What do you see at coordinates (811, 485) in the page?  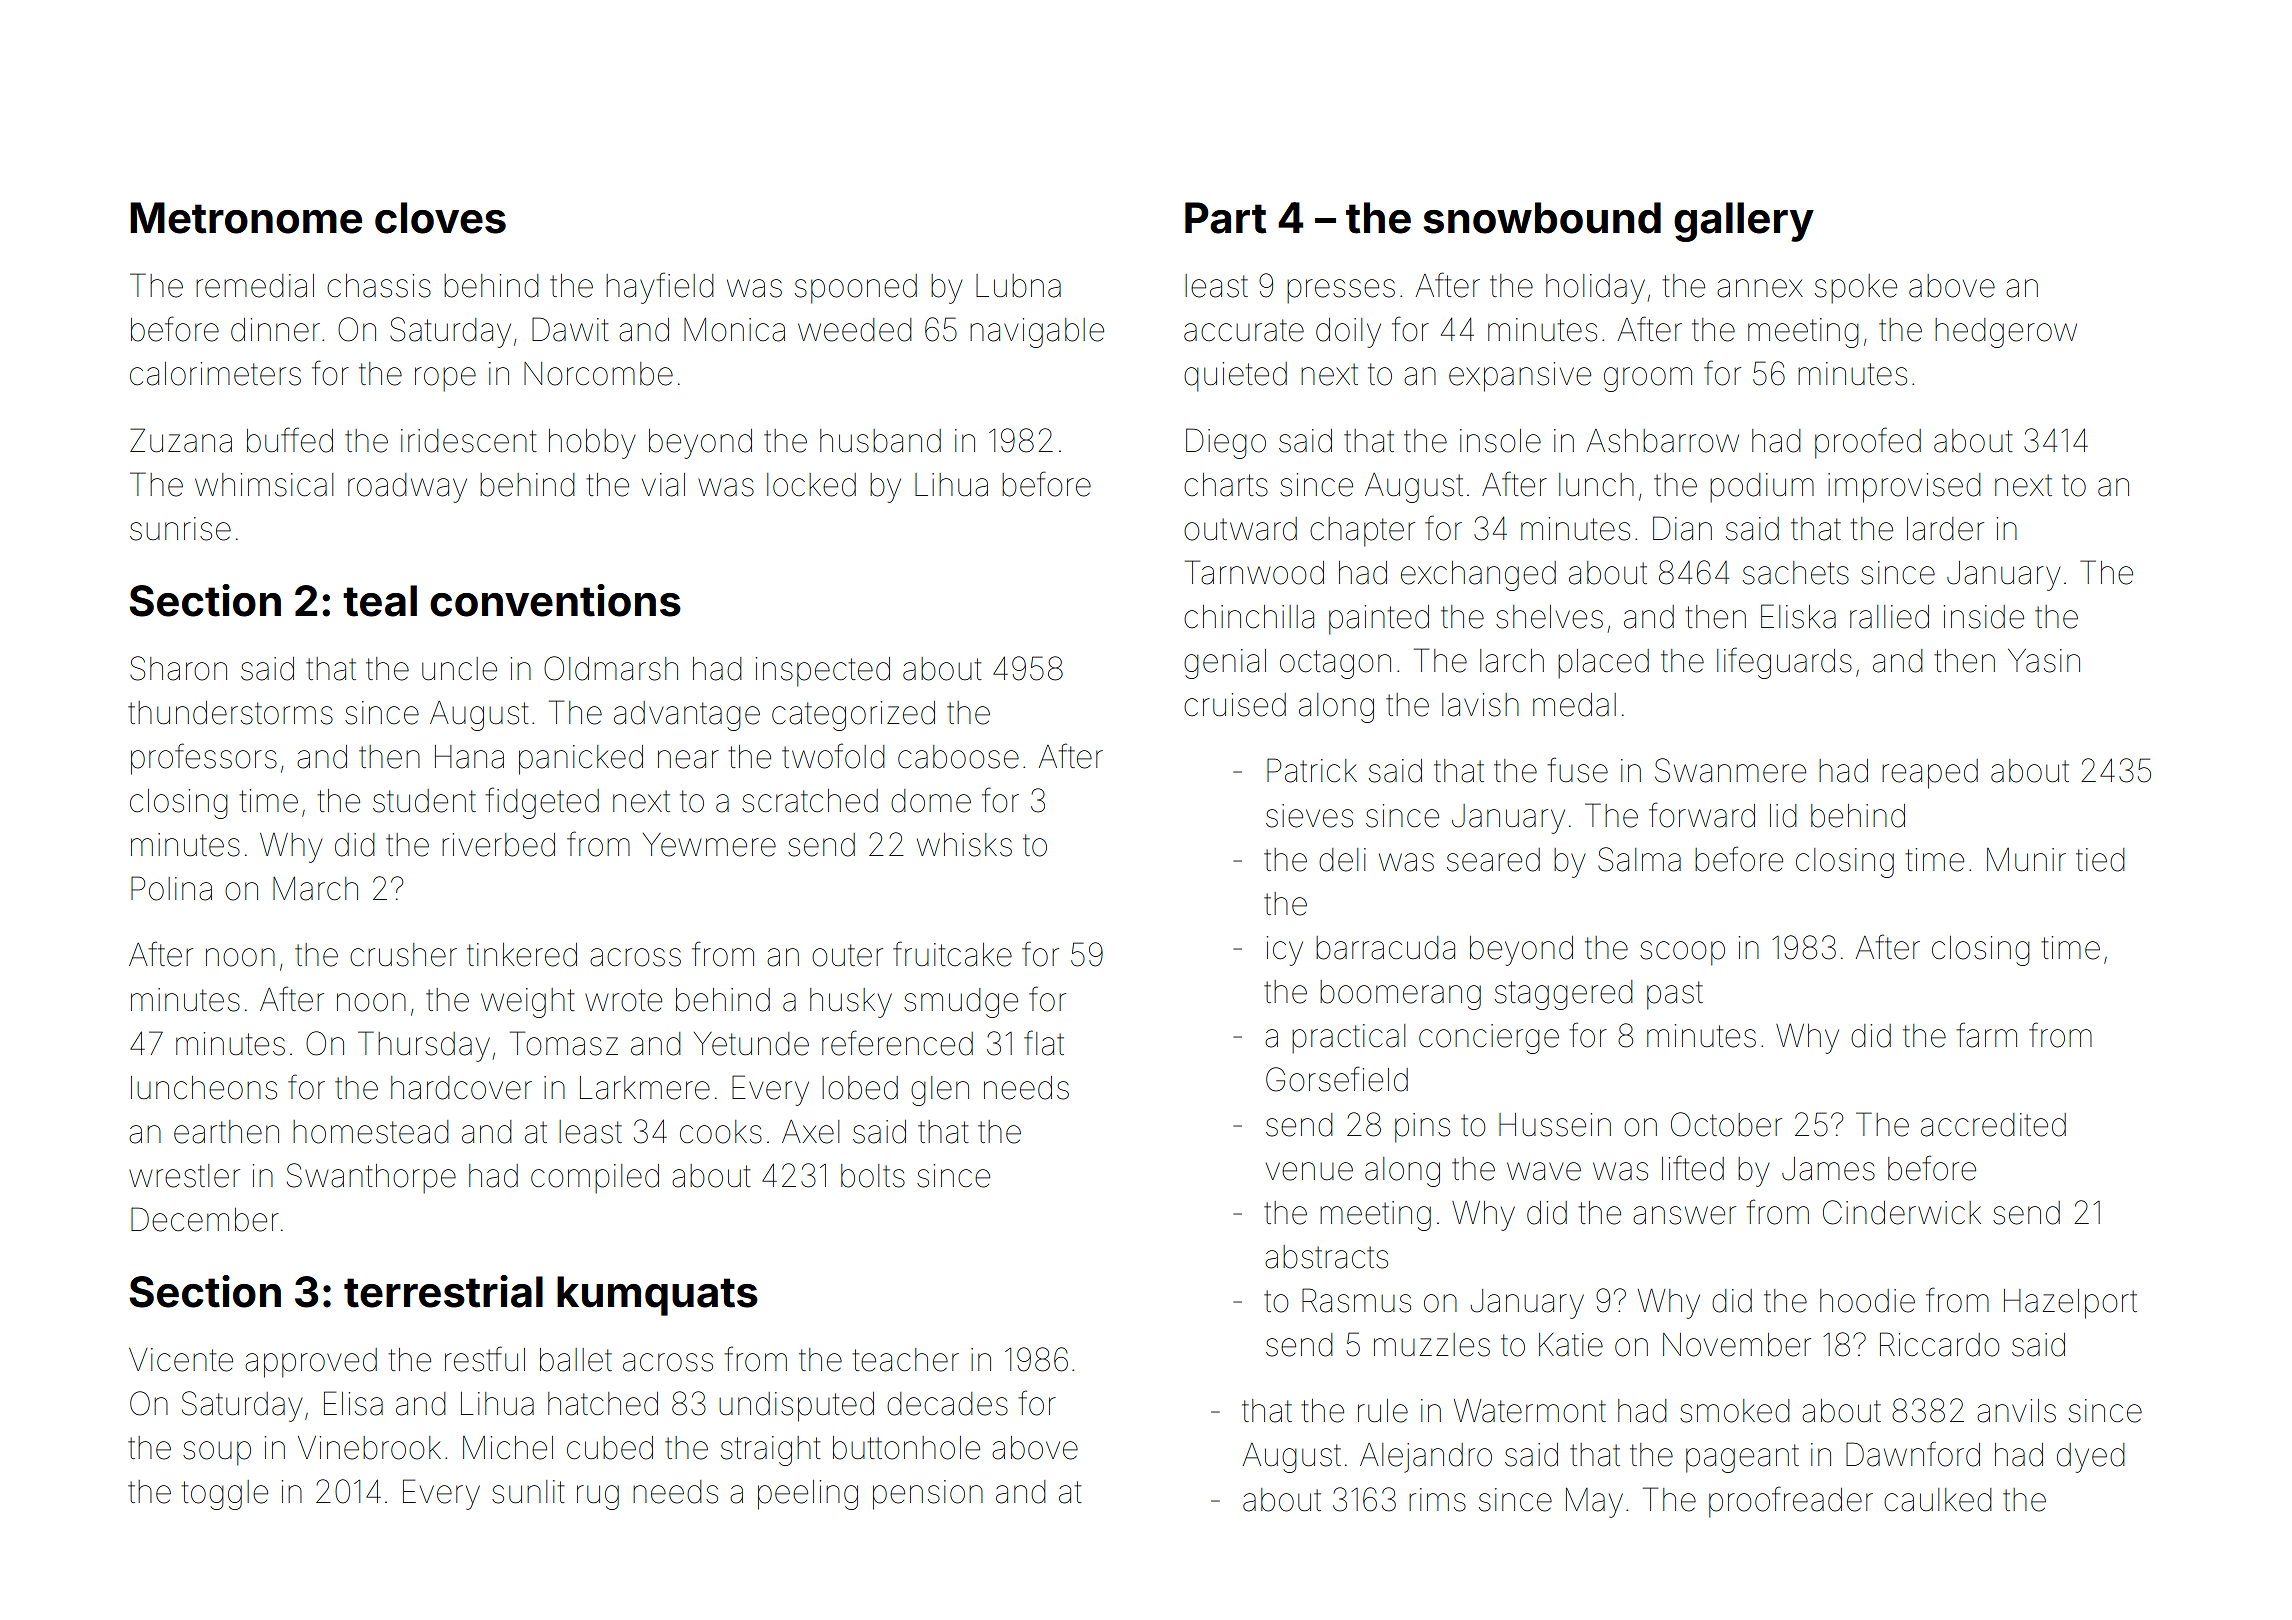 I see `locked` at bounding box center [811, 485].
